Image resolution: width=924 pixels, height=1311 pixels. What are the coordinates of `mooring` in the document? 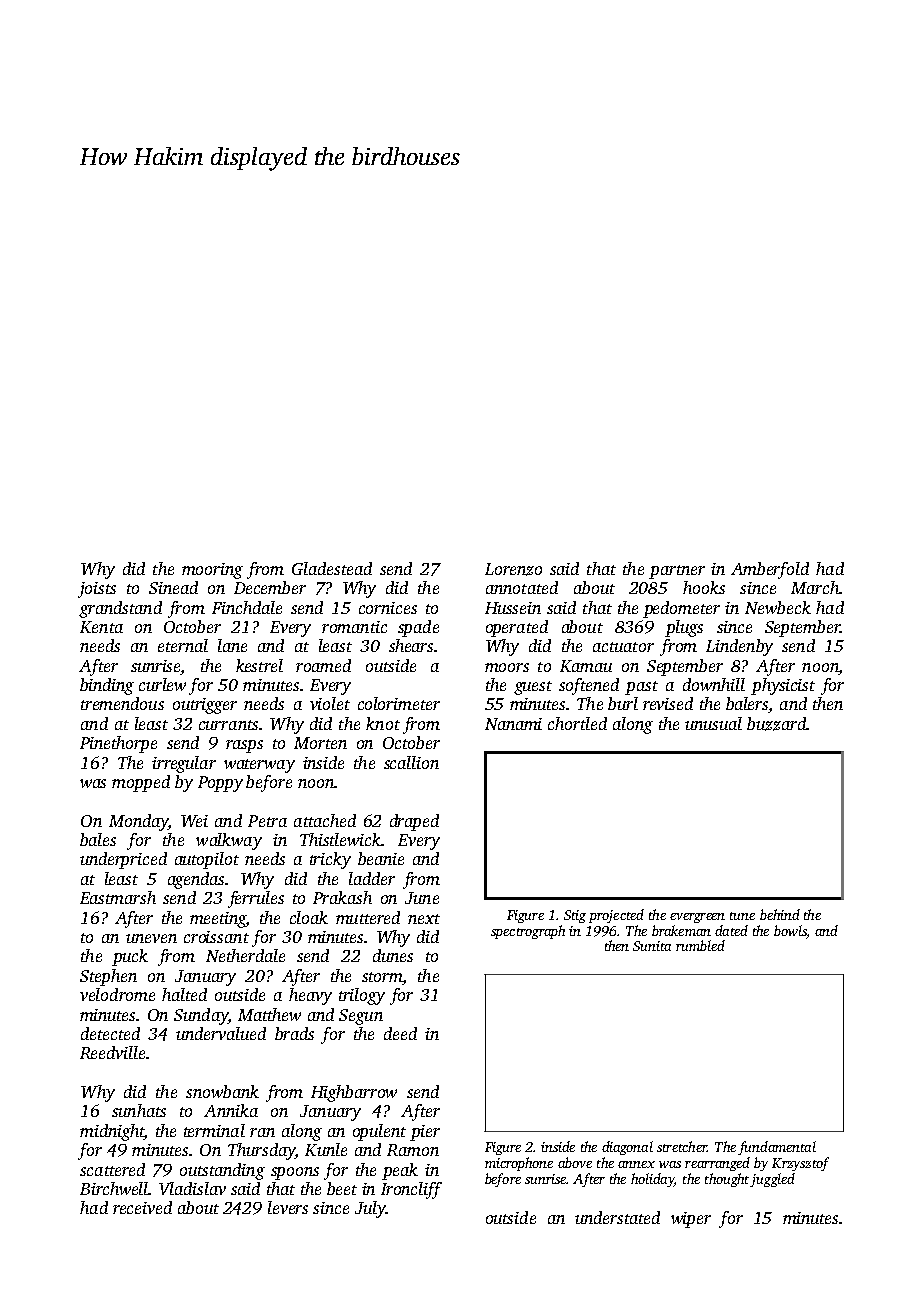 It's located at (212, 571).
